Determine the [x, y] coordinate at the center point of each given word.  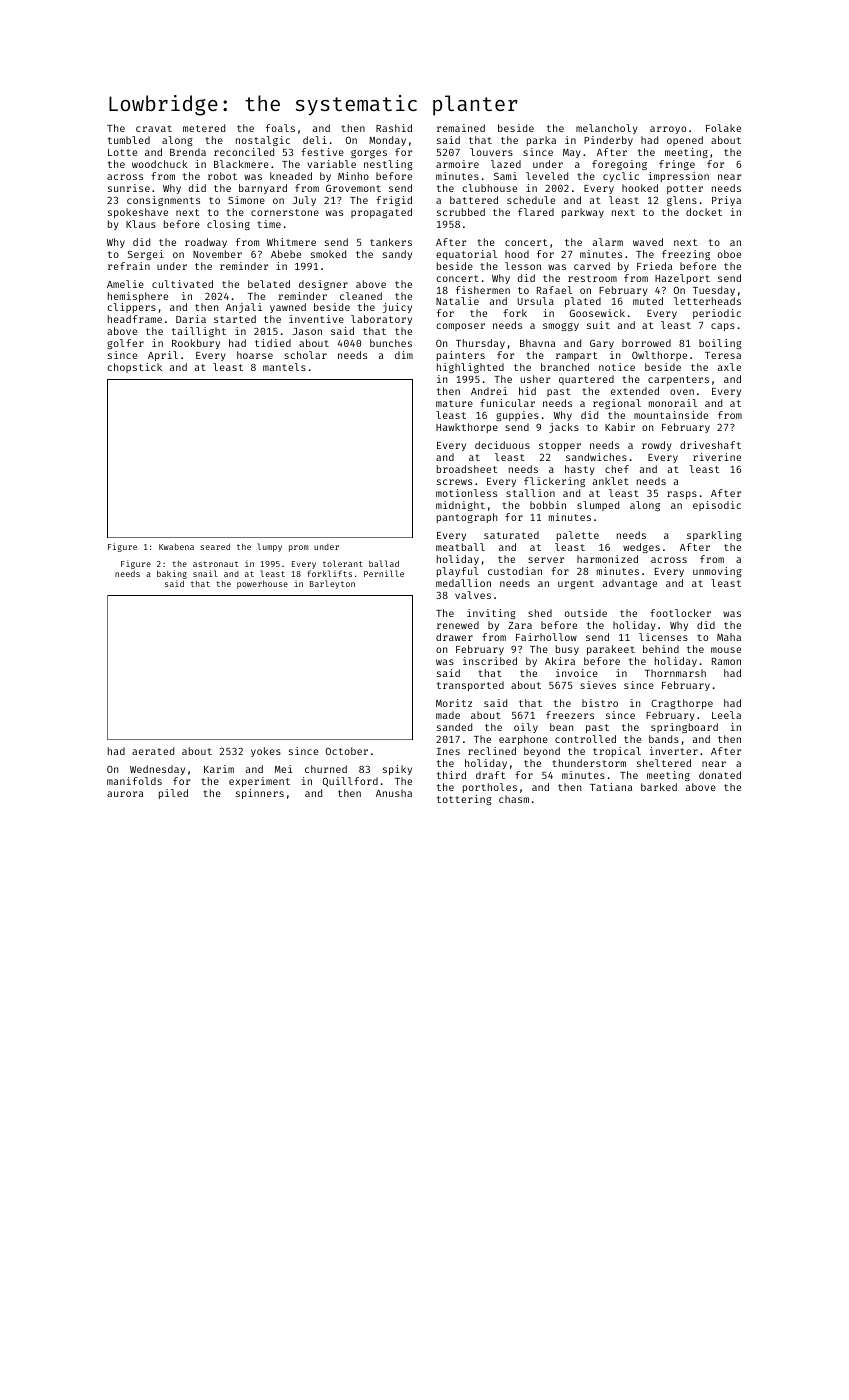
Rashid [394, 128]
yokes [266, 752]
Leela [726, 715]
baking [172, 574]
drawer [454, 637]
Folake [723, 128]
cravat [154, 128]
